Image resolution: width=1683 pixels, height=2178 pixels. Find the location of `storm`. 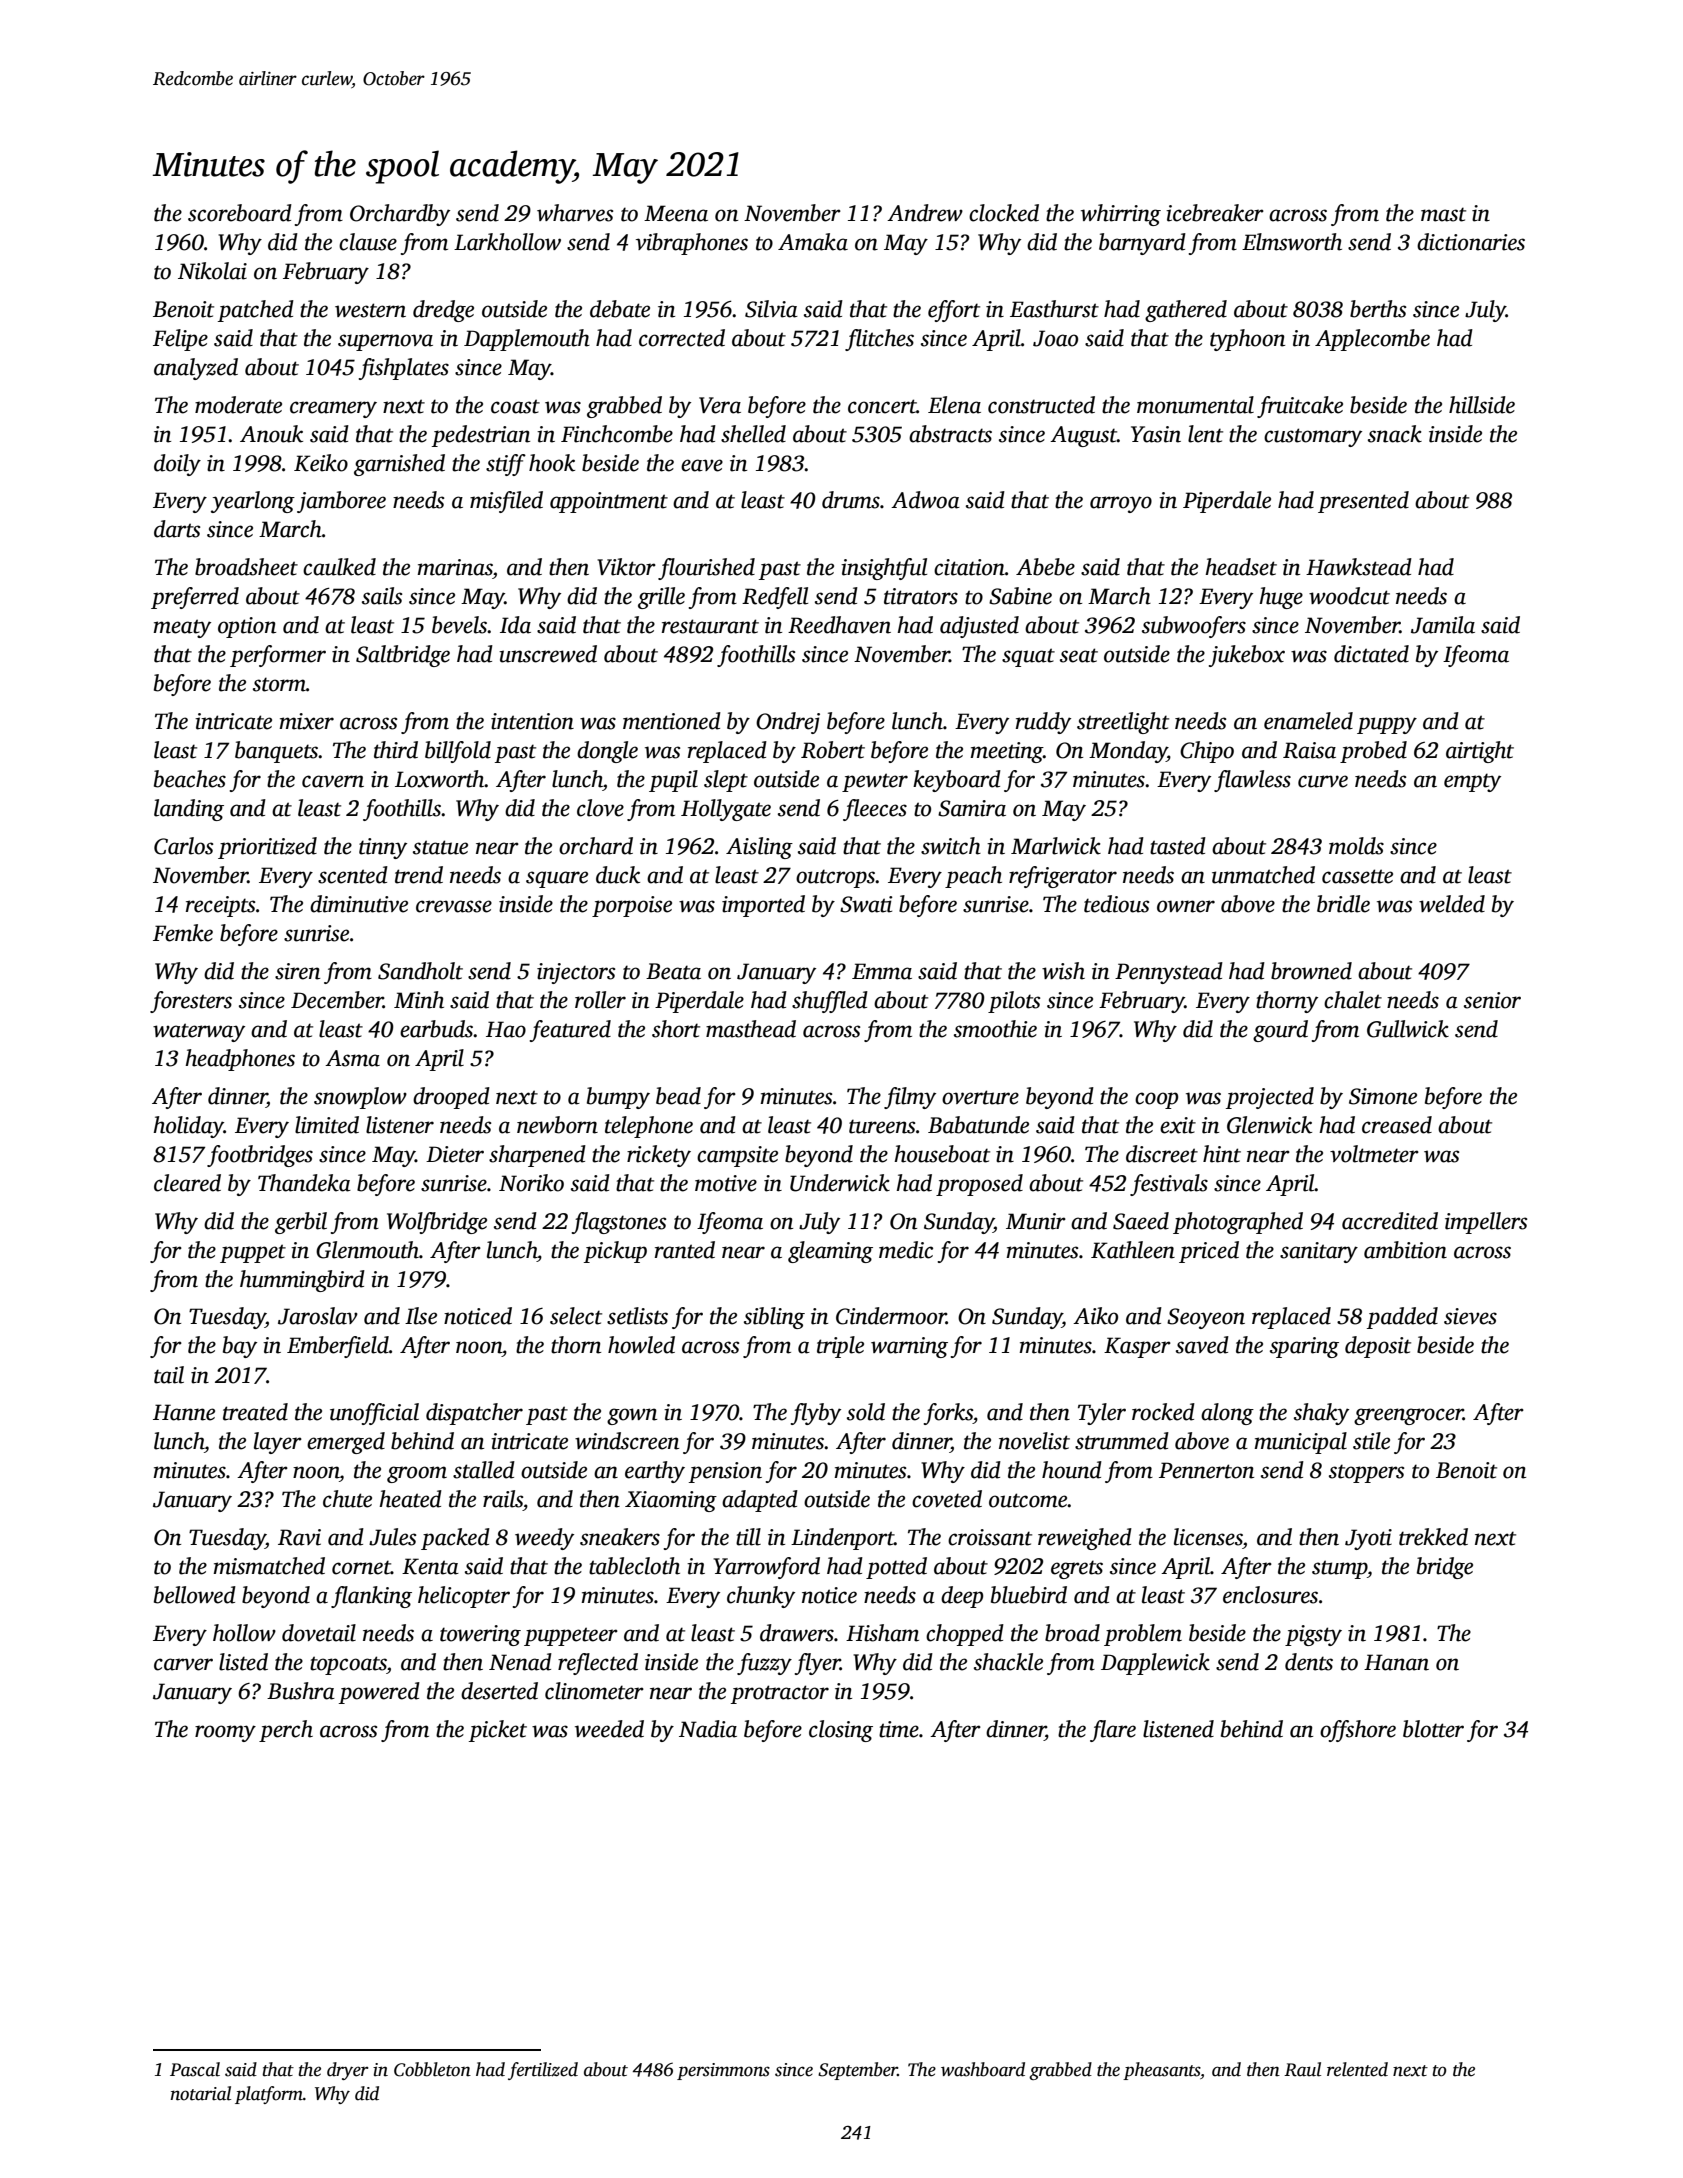

storm is located at coordinates (279, 684).
